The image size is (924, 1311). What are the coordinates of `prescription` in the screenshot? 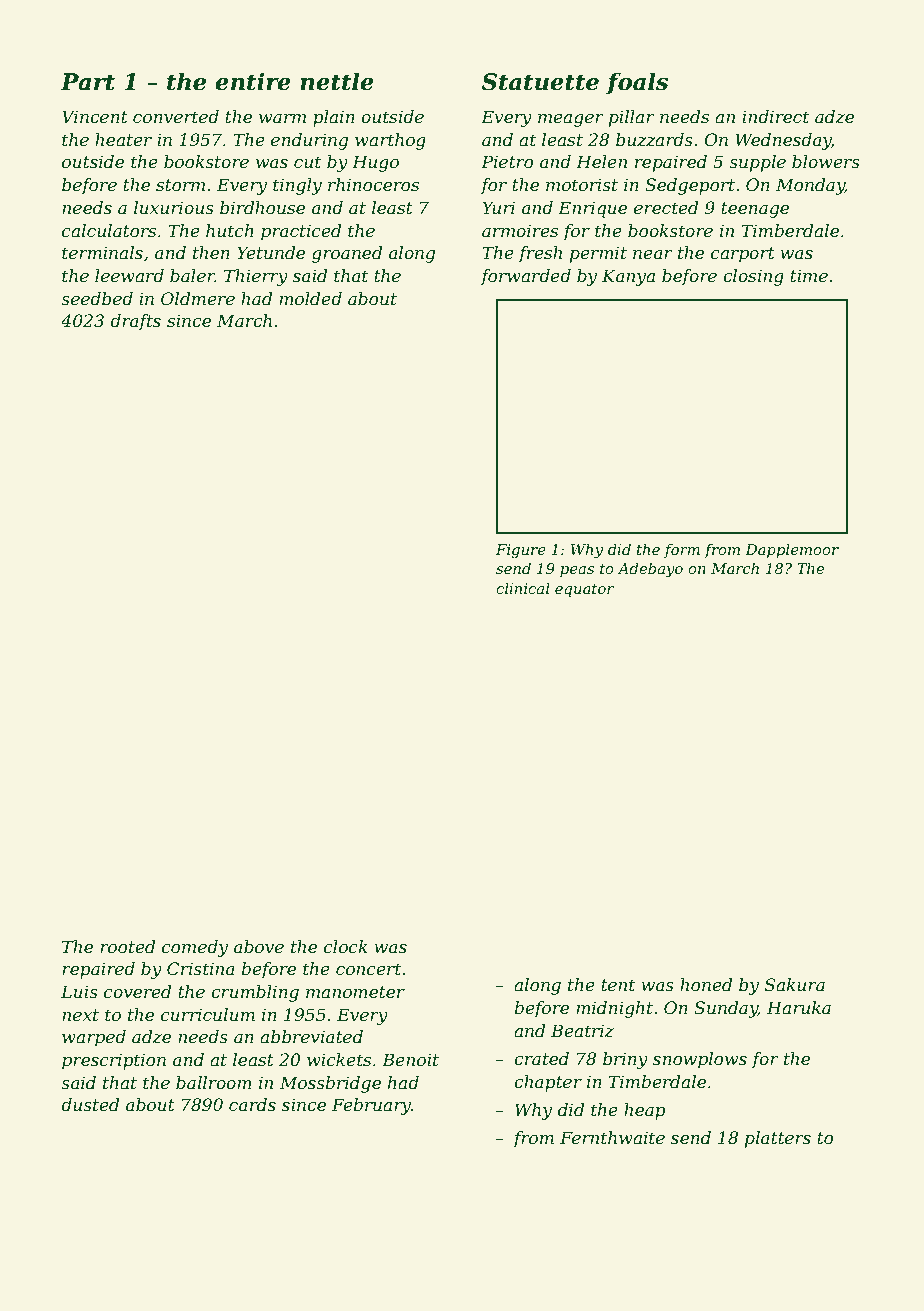 It's located at (114, 1061).
